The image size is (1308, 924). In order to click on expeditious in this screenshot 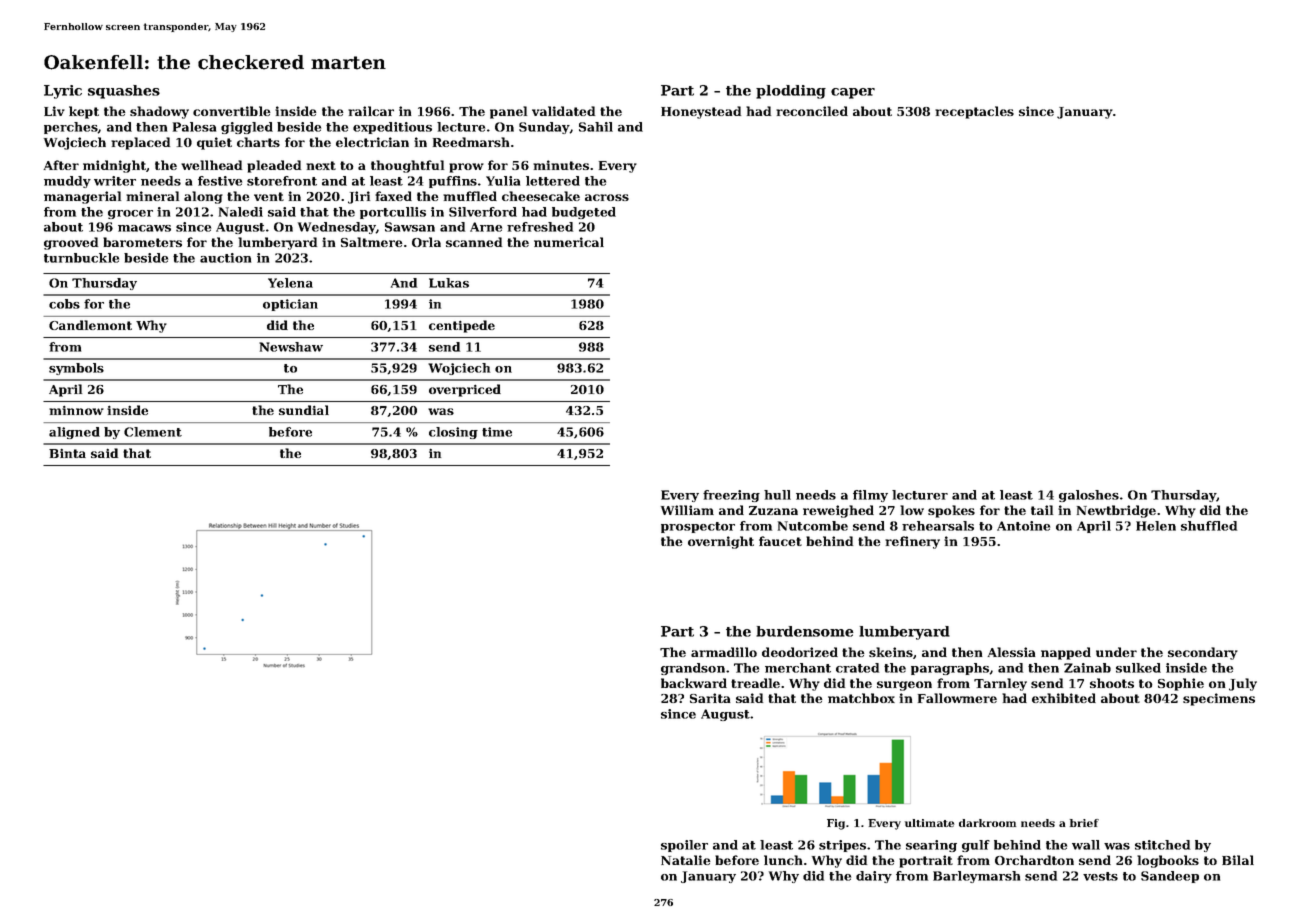, I will do `click(392, 128)`.
